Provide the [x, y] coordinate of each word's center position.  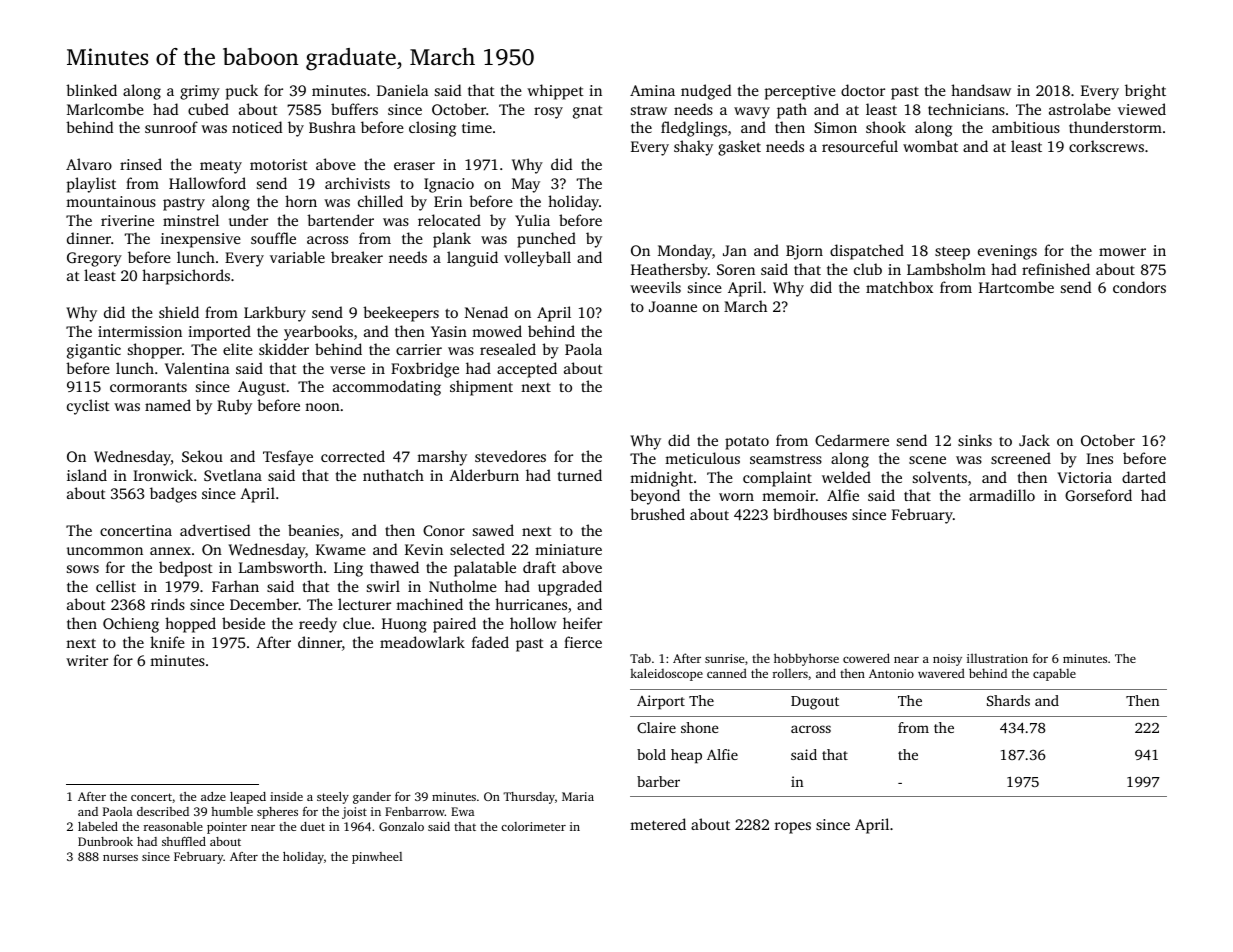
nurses [120, 858]
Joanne [673, 306]
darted [1144, 477]
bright [1145, 92]
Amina [652, 90]
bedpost [186, 569]
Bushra [332, 127]
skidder [284, 349]
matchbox [899, 287]
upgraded [570, 588]
